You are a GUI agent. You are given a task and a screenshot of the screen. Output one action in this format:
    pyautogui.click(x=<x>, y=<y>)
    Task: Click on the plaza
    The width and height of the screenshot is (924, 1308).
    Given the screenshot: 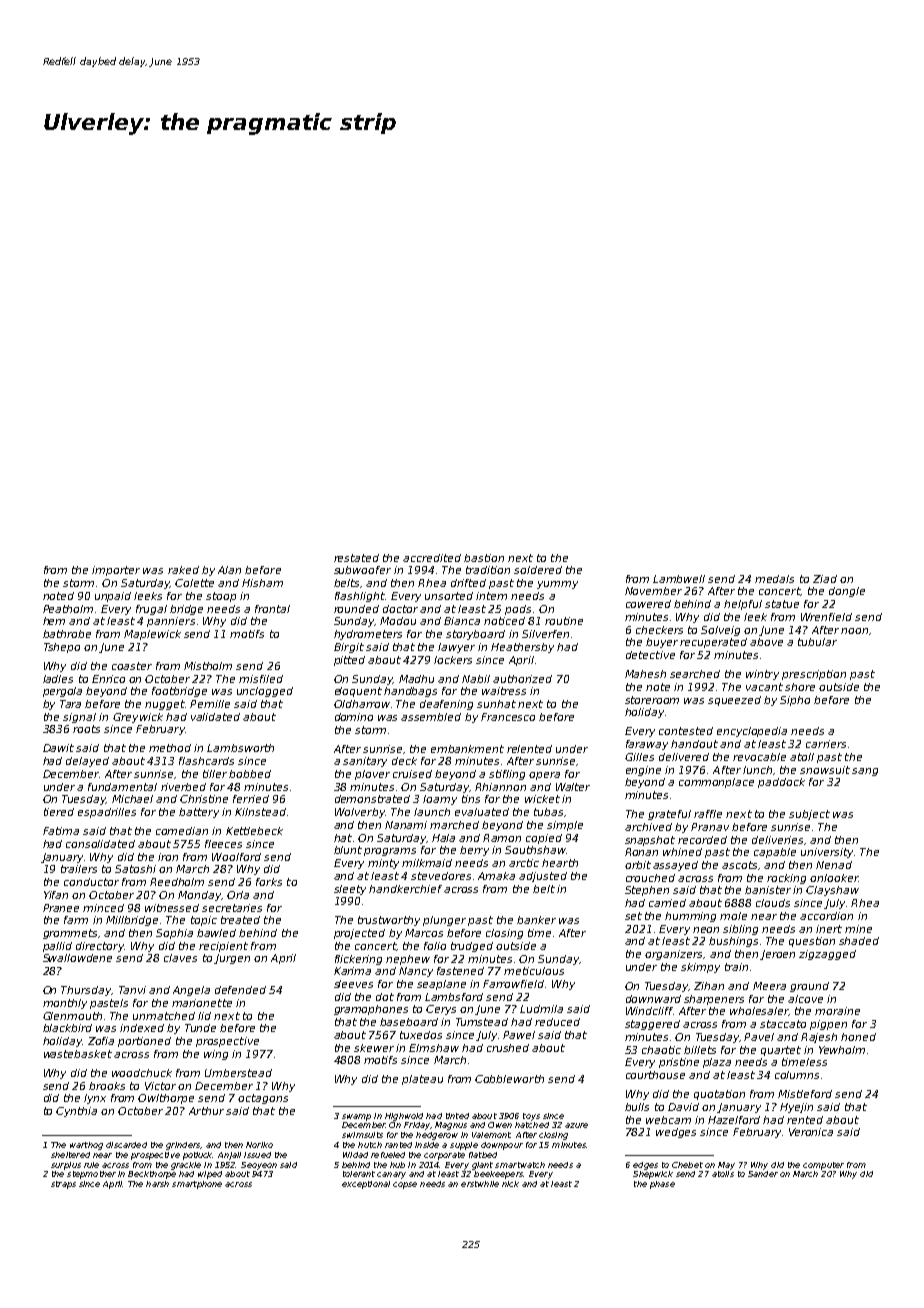 What is the action you would take?
    pyautogui.click(x=717, y=1063)
